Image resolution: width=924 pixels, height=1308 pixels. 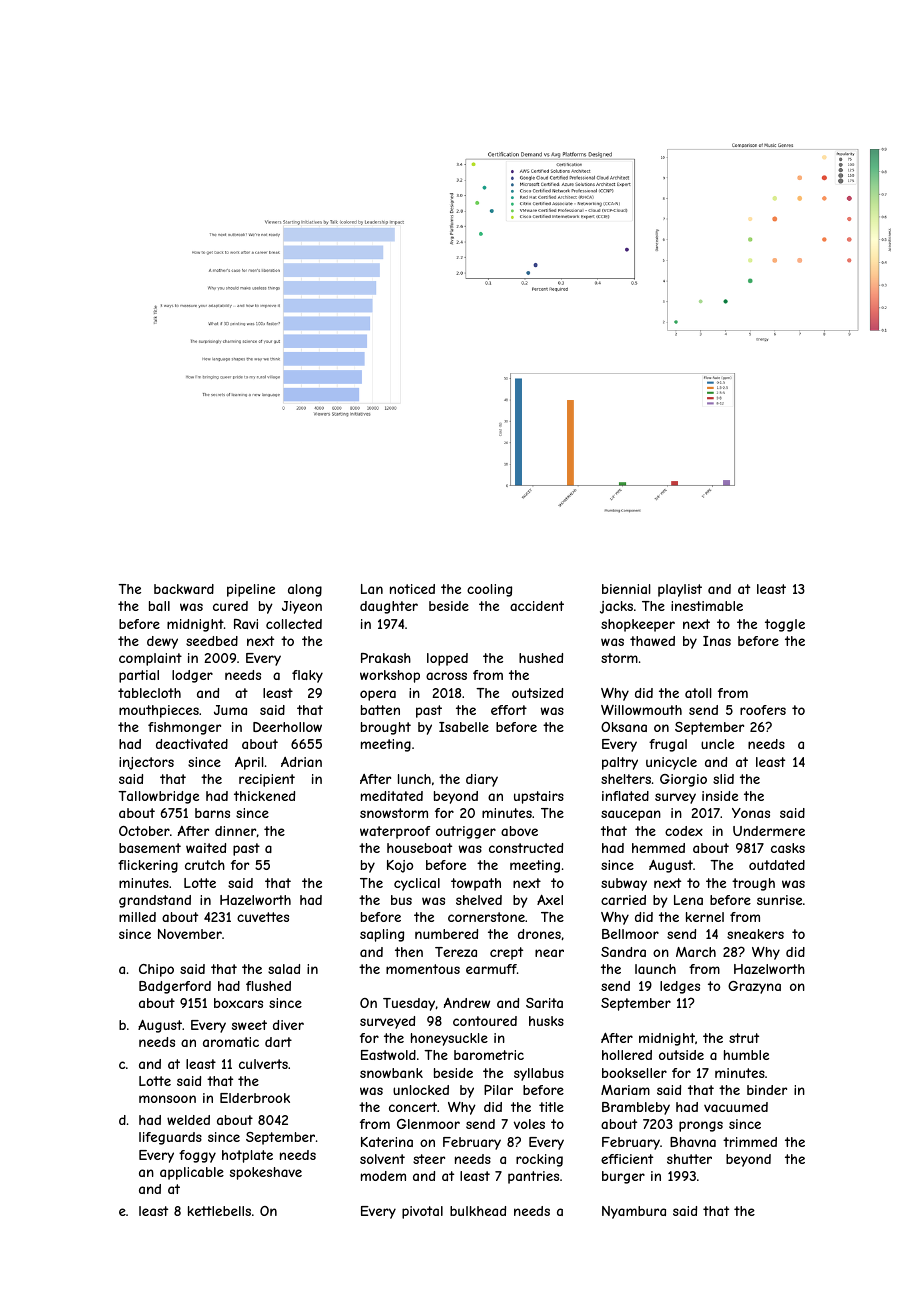 I want to click on kettlebells, so click(x=219, y=1211).
